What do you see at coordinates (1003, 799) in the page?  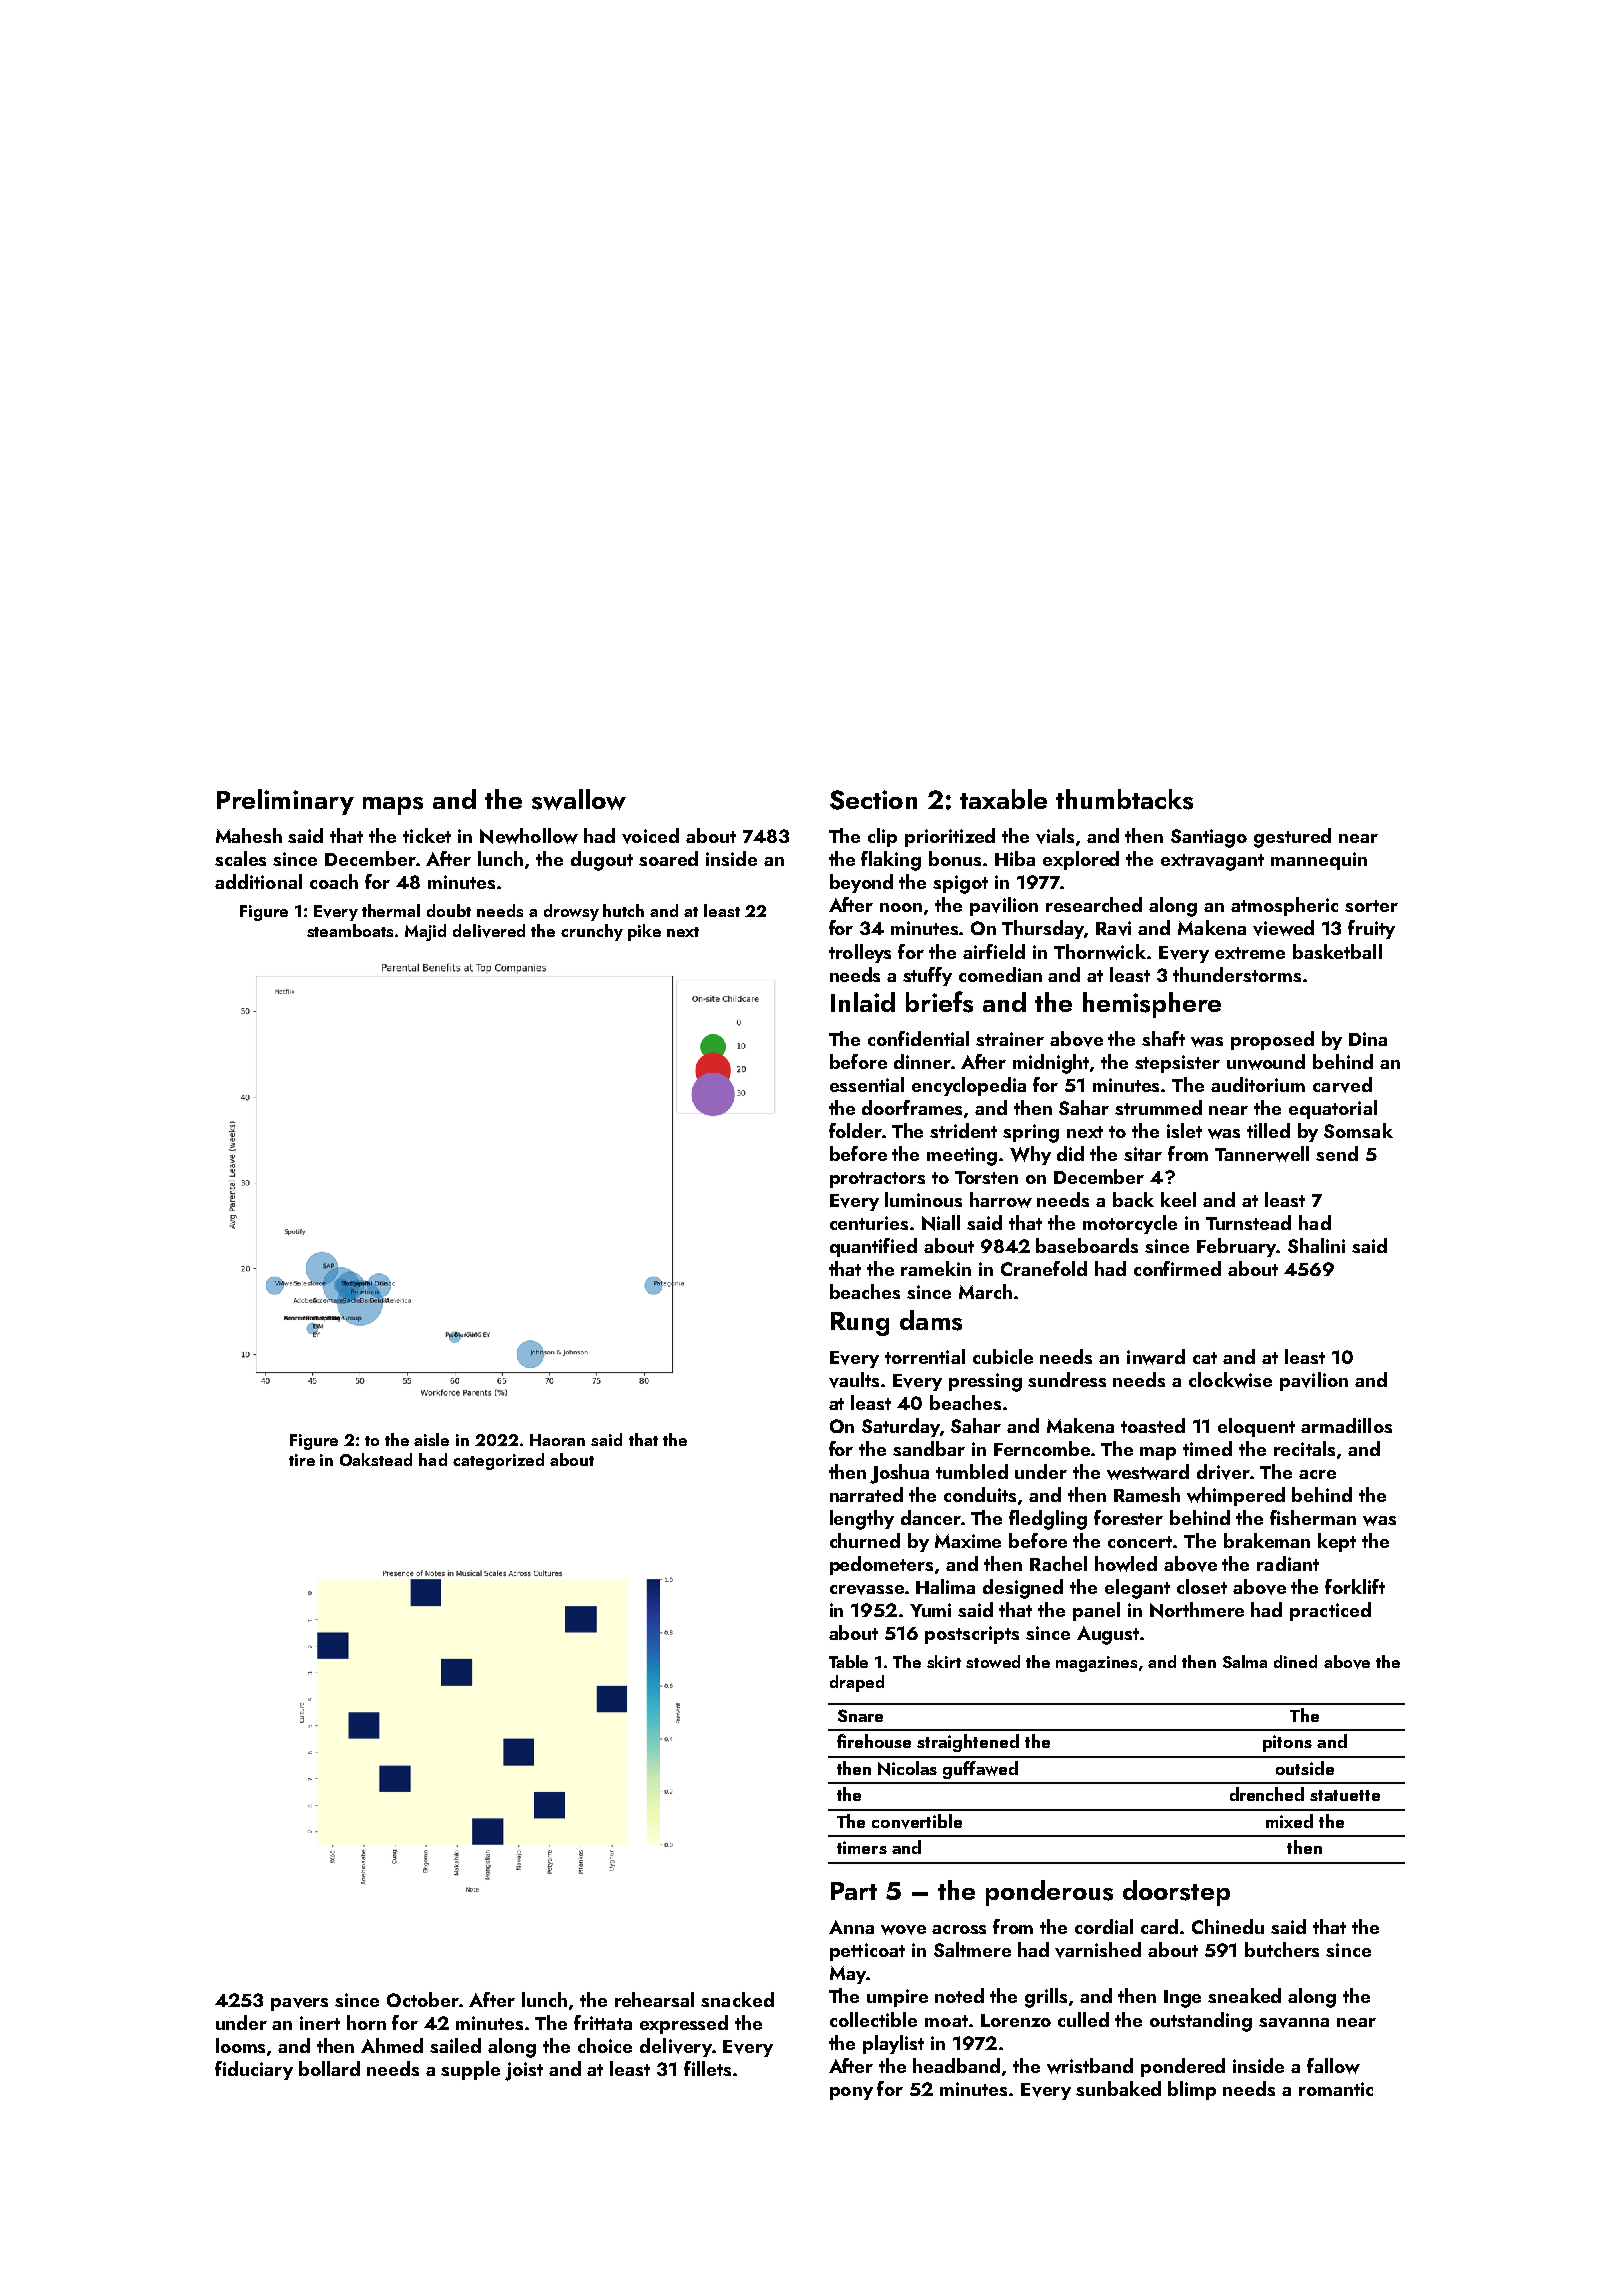 I see `taxable` at bounding box center [1003, 799].
